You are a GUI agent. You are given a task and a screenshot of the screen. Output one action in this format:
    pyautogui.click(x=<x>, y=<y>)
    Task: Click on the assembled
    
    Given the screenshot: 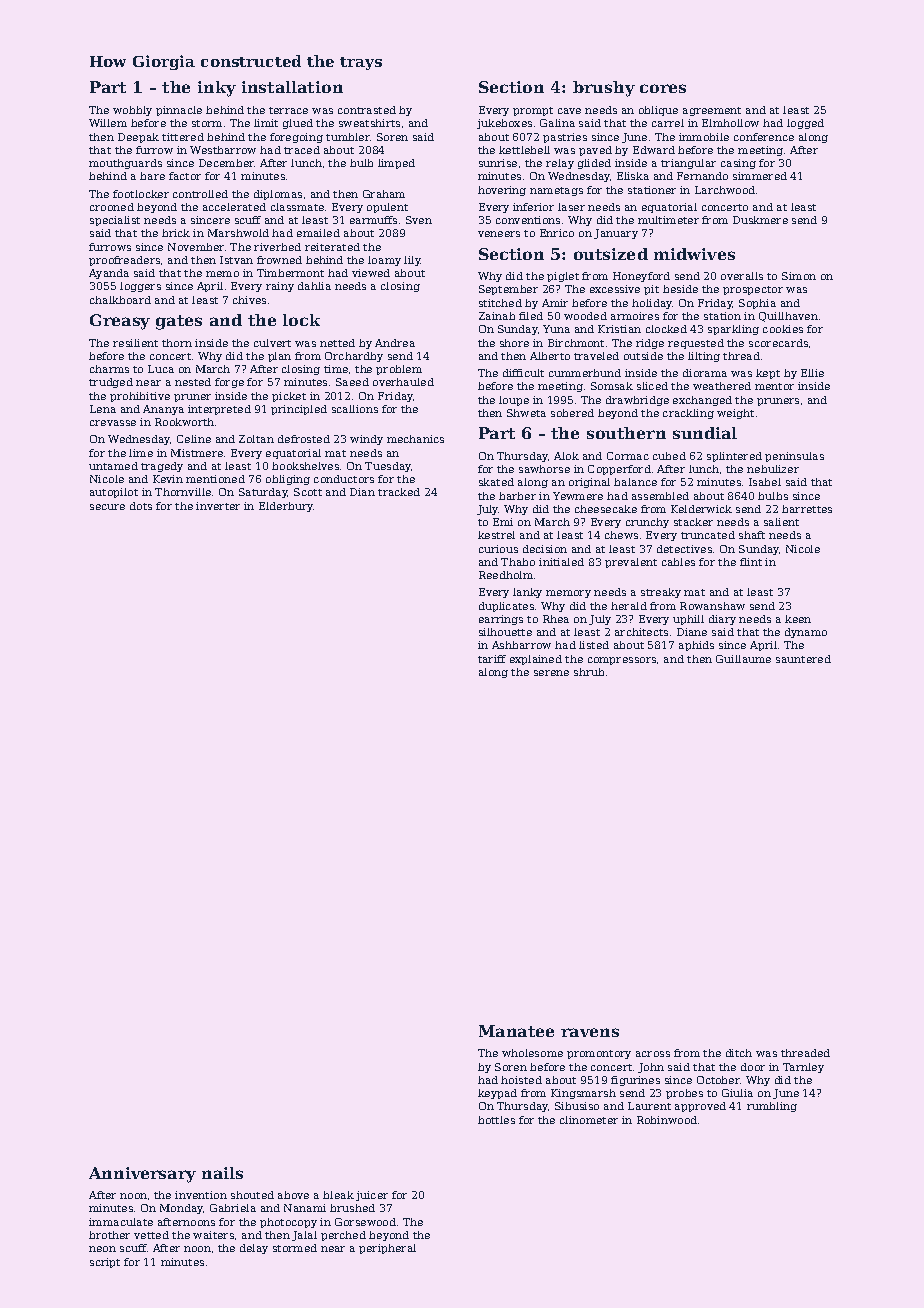 What is the action you would take?
    pyautogui.click(x=660, y=496)
